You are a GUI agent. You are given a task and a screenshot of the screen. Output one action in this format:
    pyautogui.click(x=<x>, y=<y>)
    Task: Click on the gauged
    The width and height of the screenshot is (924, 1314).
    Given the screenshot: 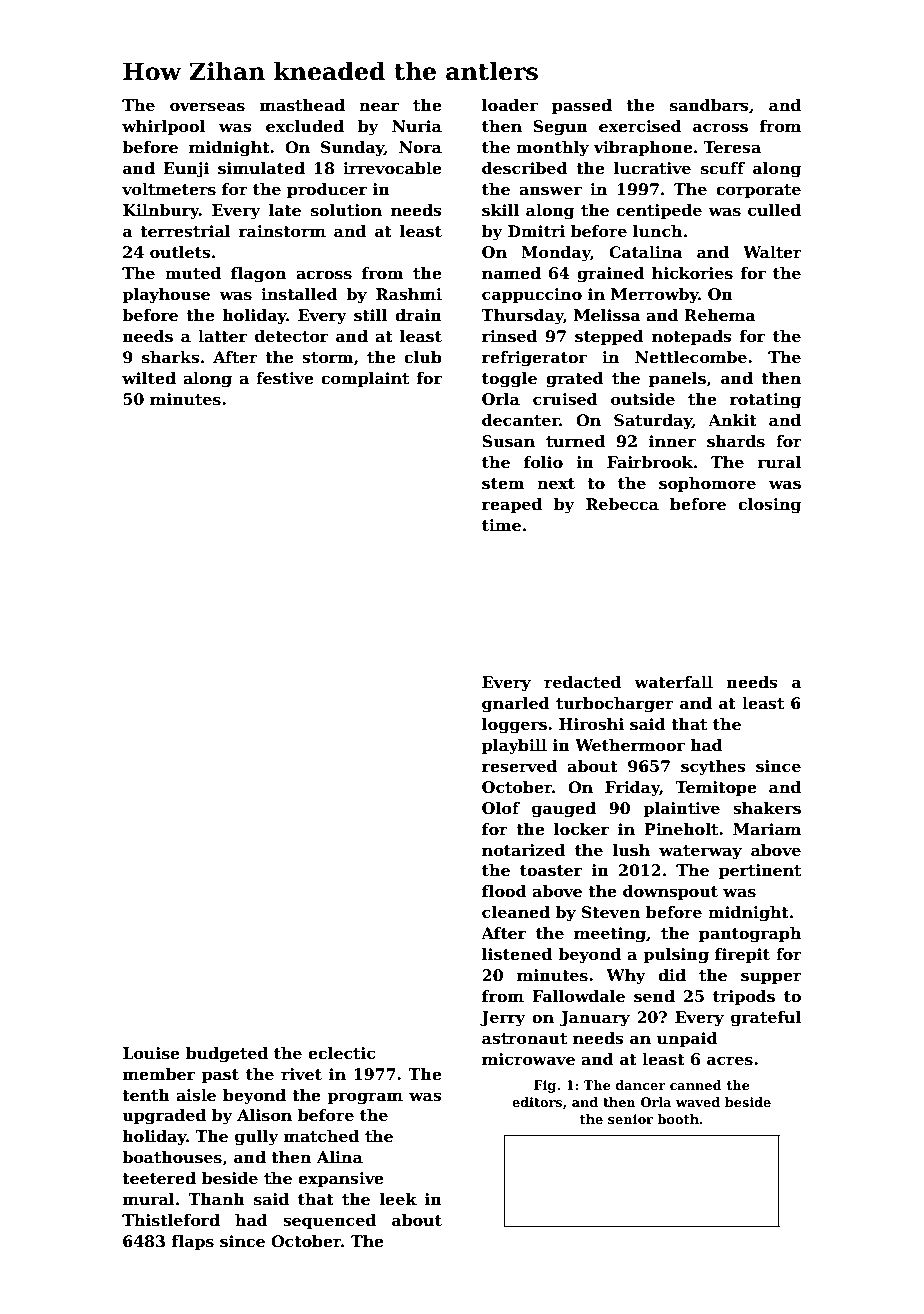 What is the action you would take?
    pyautogui.click(x=564, y=810)
